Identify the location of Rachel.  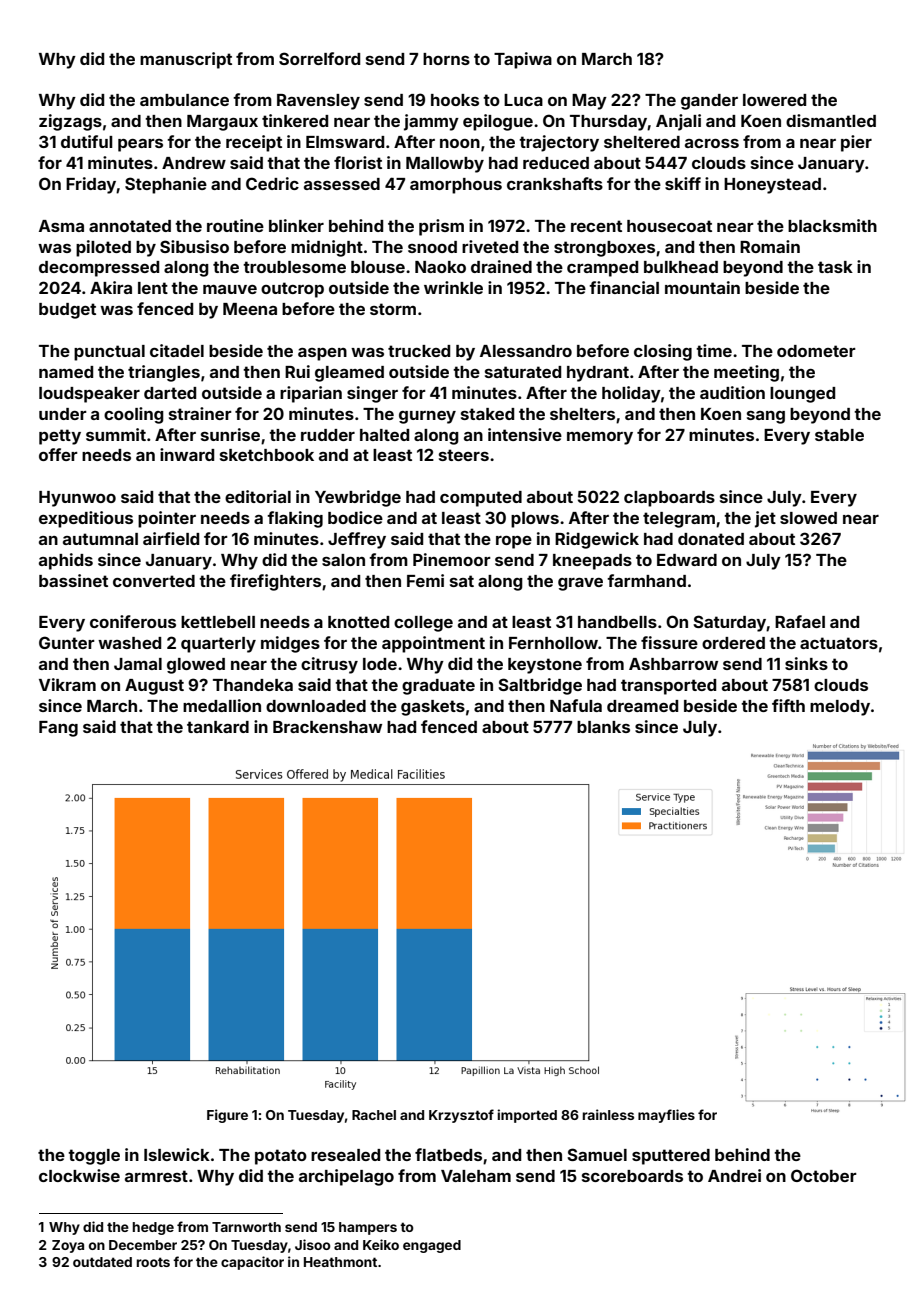
(374, 1115).
